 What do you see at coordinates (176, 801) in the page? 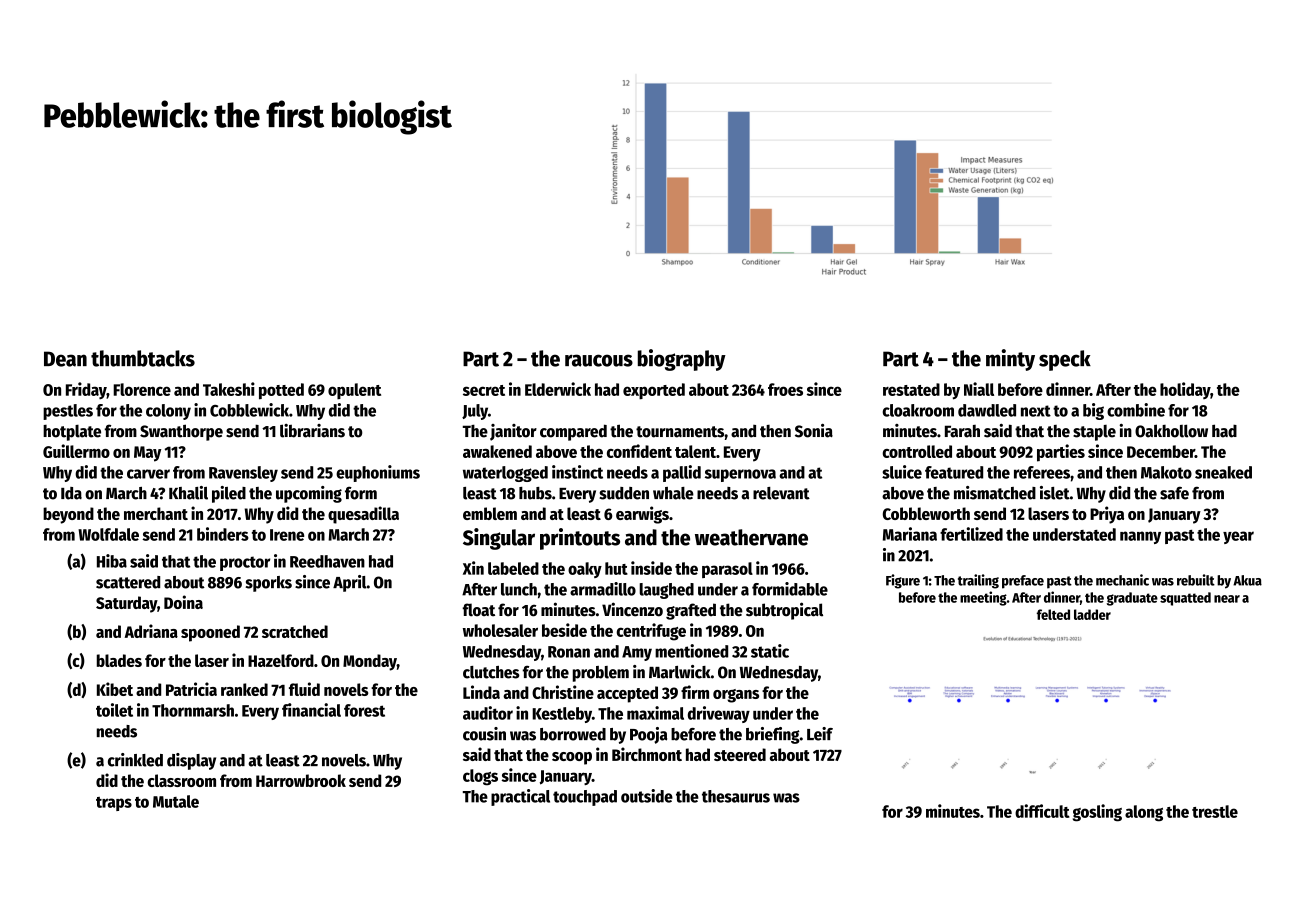
I see `Mutale` at bounding box center [176, 801].
